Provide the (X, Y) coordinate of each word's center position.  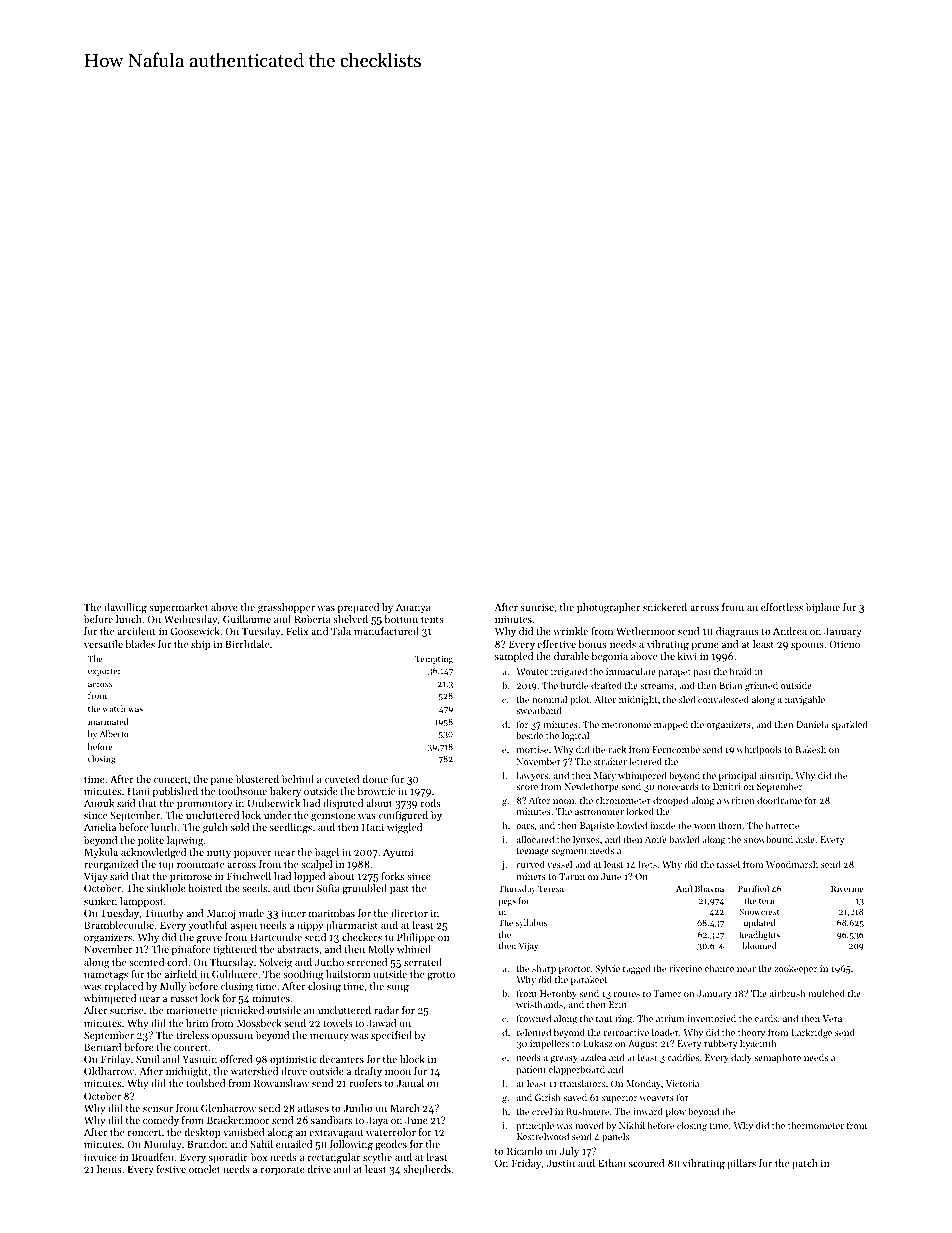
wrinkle (570, 631)
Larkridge (811, 1033)
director (409, 913)
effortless (782, 607)
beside (529, 735)
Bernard (102, 1047)
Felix (297, 631)
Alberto (114, 733)
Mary (605, 776)
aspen (244, 927)
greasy (564, 1059)
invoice (100, 1157)
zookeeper (795, 969)
